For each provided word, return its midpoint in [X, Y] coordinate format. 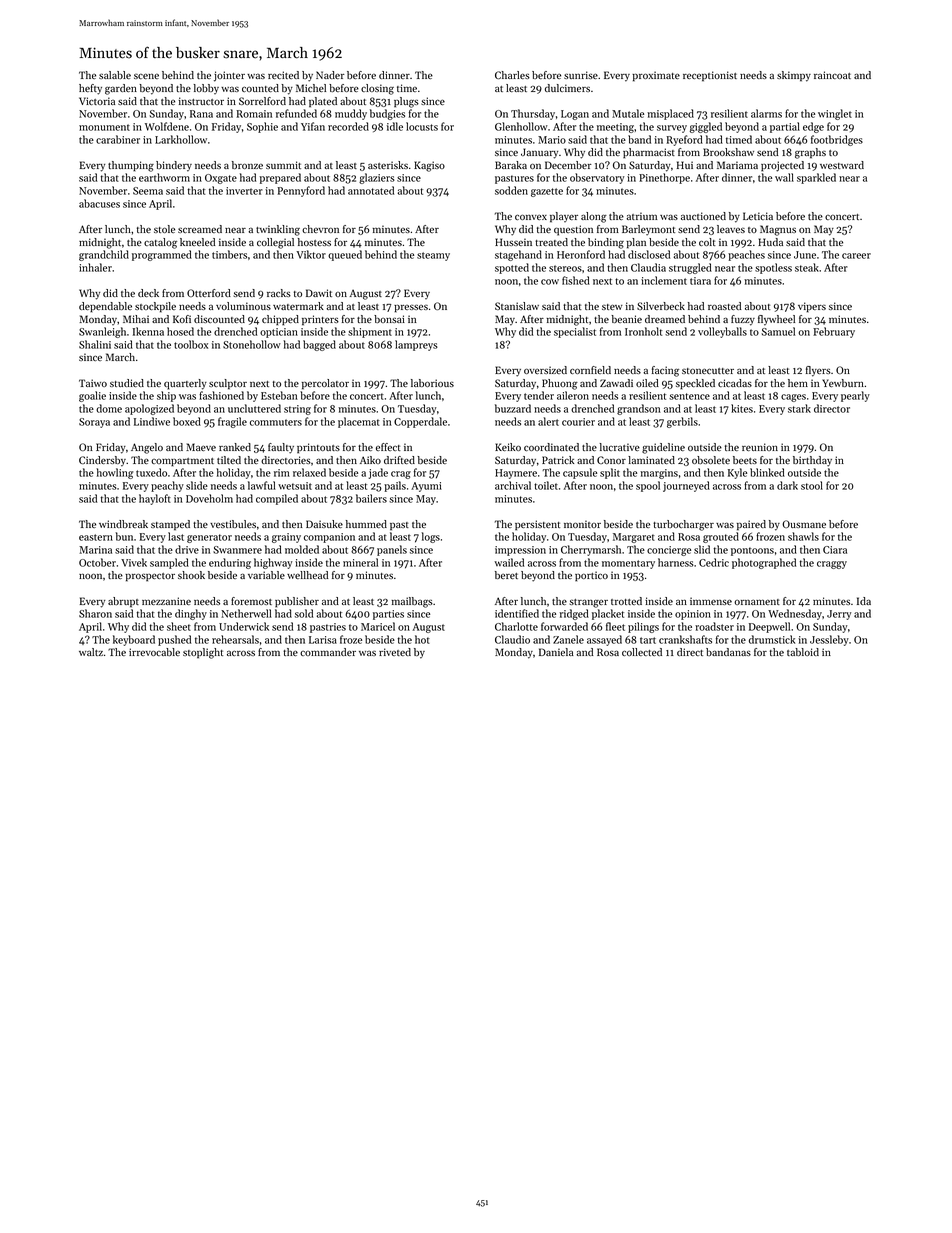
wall [784, 177]
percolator [325, 384]
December [568, 165]
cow [550, 282]
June [805, 255]
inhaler [95, 267]
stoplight [203, 653]
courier [578, 422]
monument [104, 127]
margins [659, 474]
